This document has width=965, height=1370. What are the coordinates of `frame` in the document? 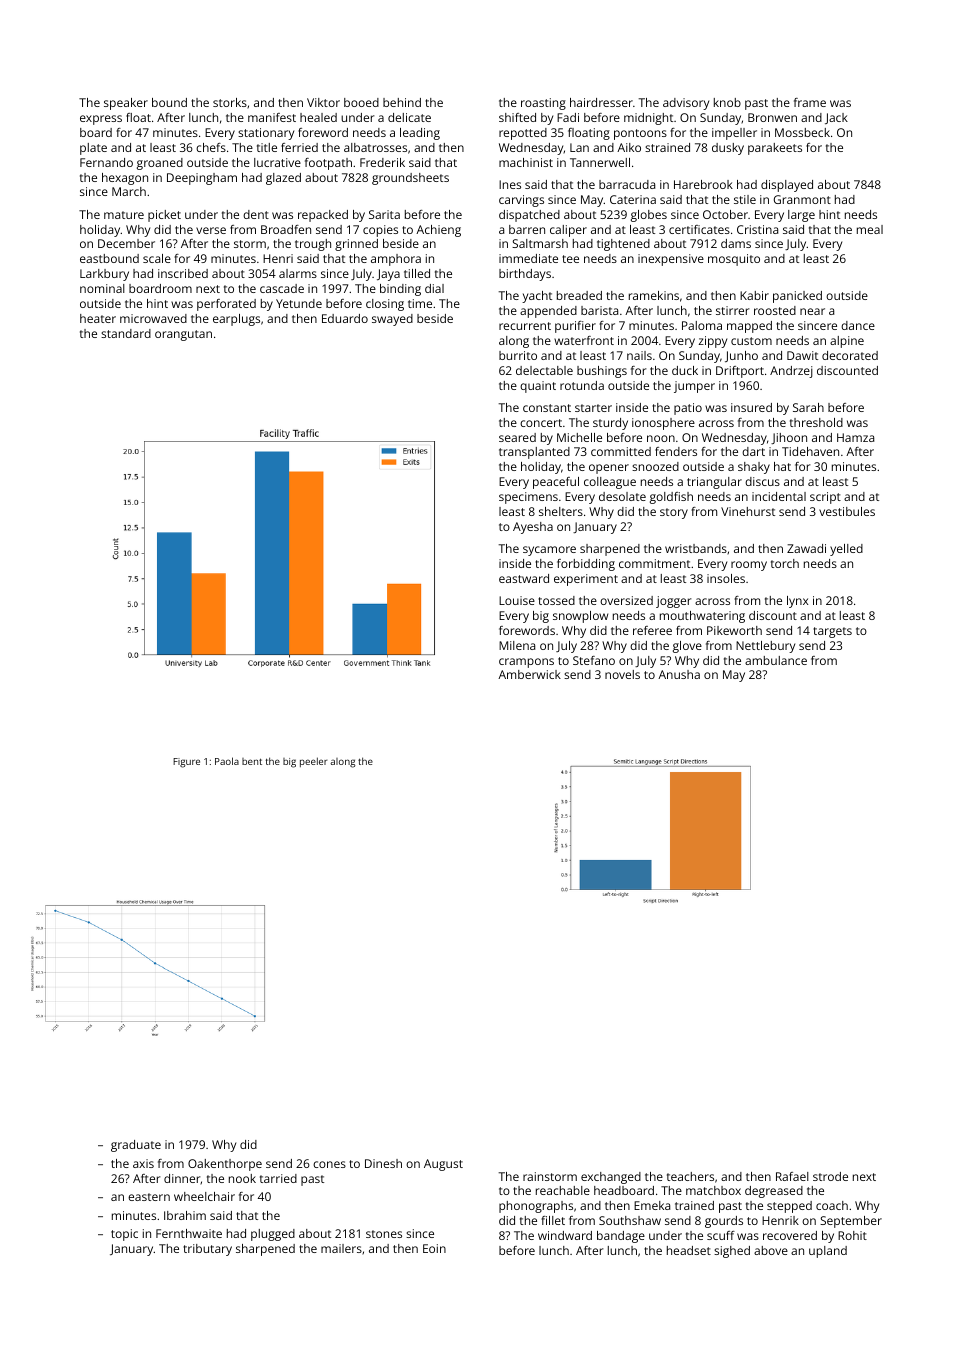 It's located at (810, 102).
